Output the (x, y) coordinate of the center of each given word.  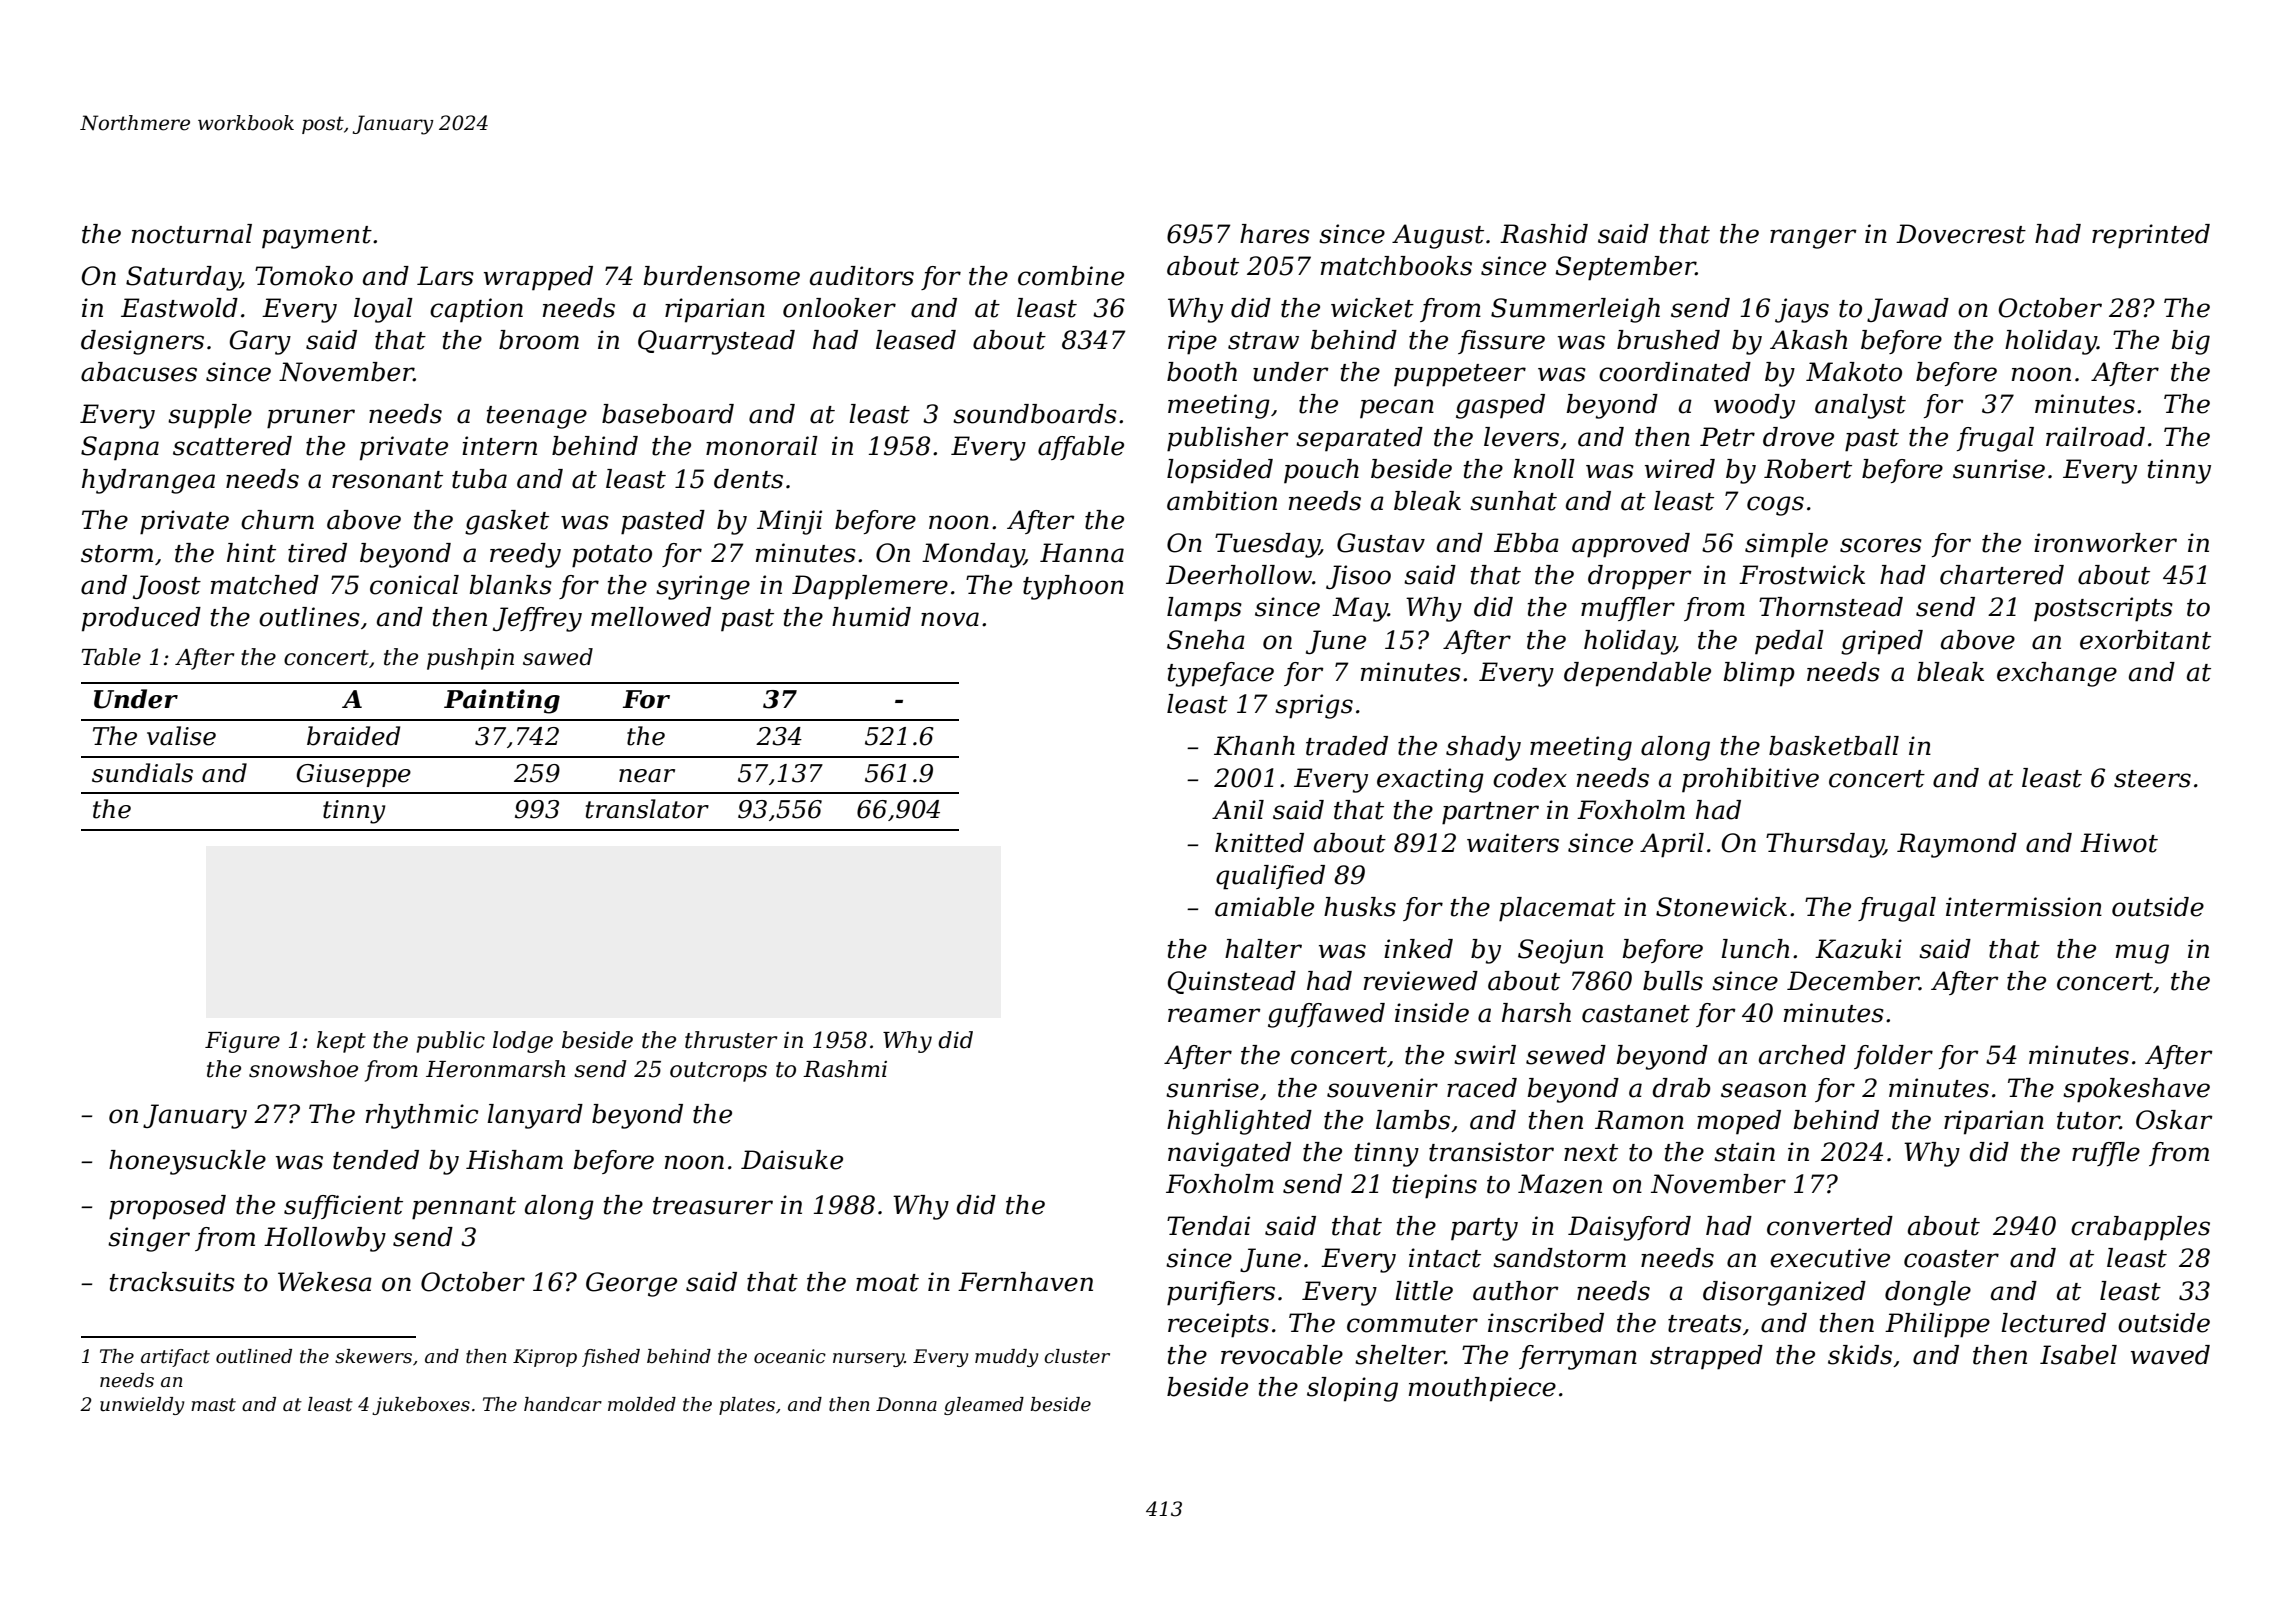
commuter (1412, 1324)
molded (642, 1404)
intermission (2024, 907)
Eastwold (179, 308)
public (450, 1042)
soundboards (1035, 414)
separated (1359, 439)
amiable (1264, 907)
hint (251, 553)
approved (1631, 545)
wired (1680, 469)
